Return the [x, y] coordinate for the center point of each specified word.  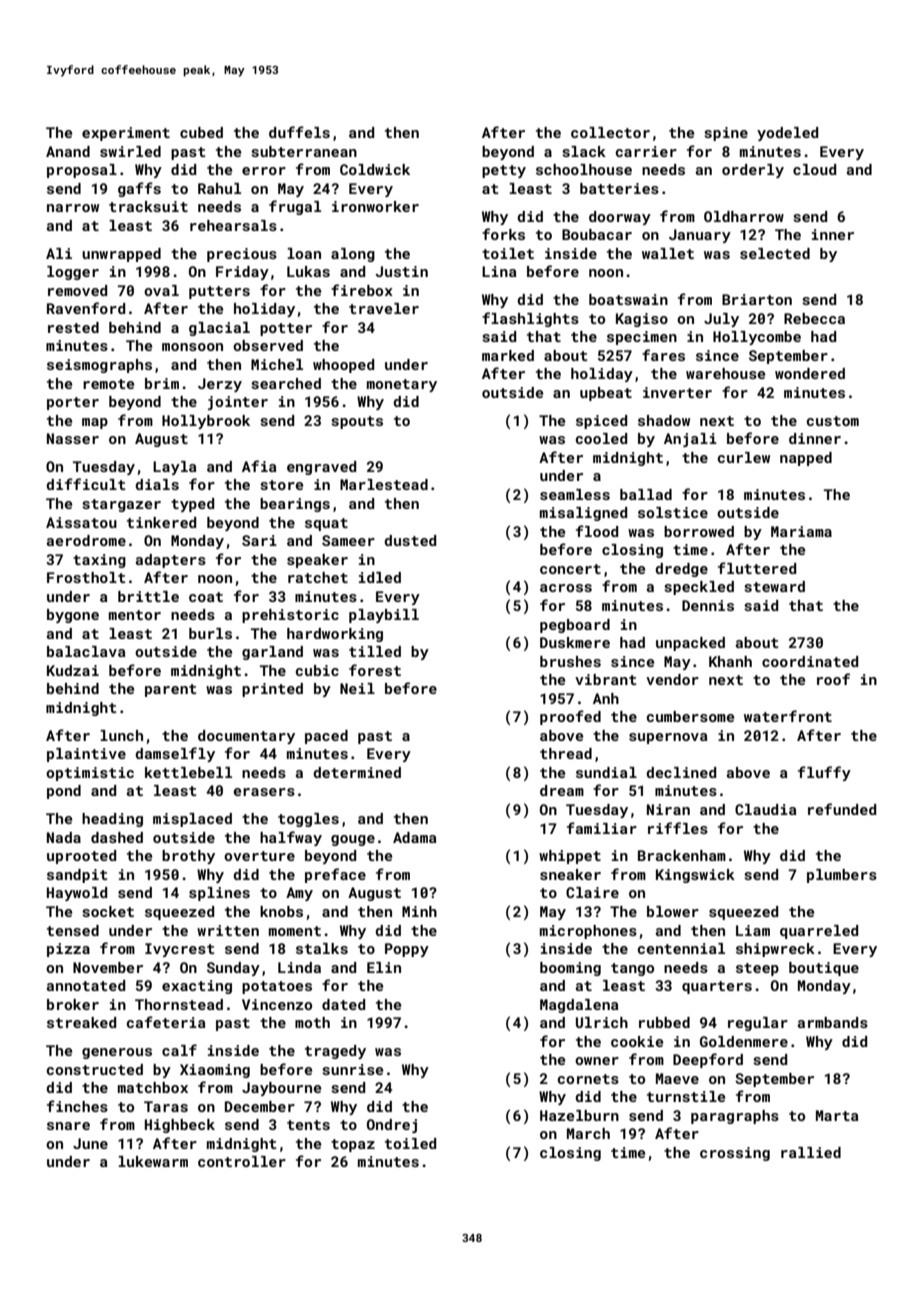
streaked [81, 1022]
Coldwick [375, 169]
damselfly [175, 754]
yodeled [787, 134]
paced [326, 737]
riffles [678, 828]
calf [179, 1050]
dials [157, 484]
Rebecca [814, 318]
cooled [601, 438]
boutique [824, 969]
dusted [410, 540]
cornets [588, 1079]
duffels [299, 132]
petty [504, 171]
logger [73, 273]
